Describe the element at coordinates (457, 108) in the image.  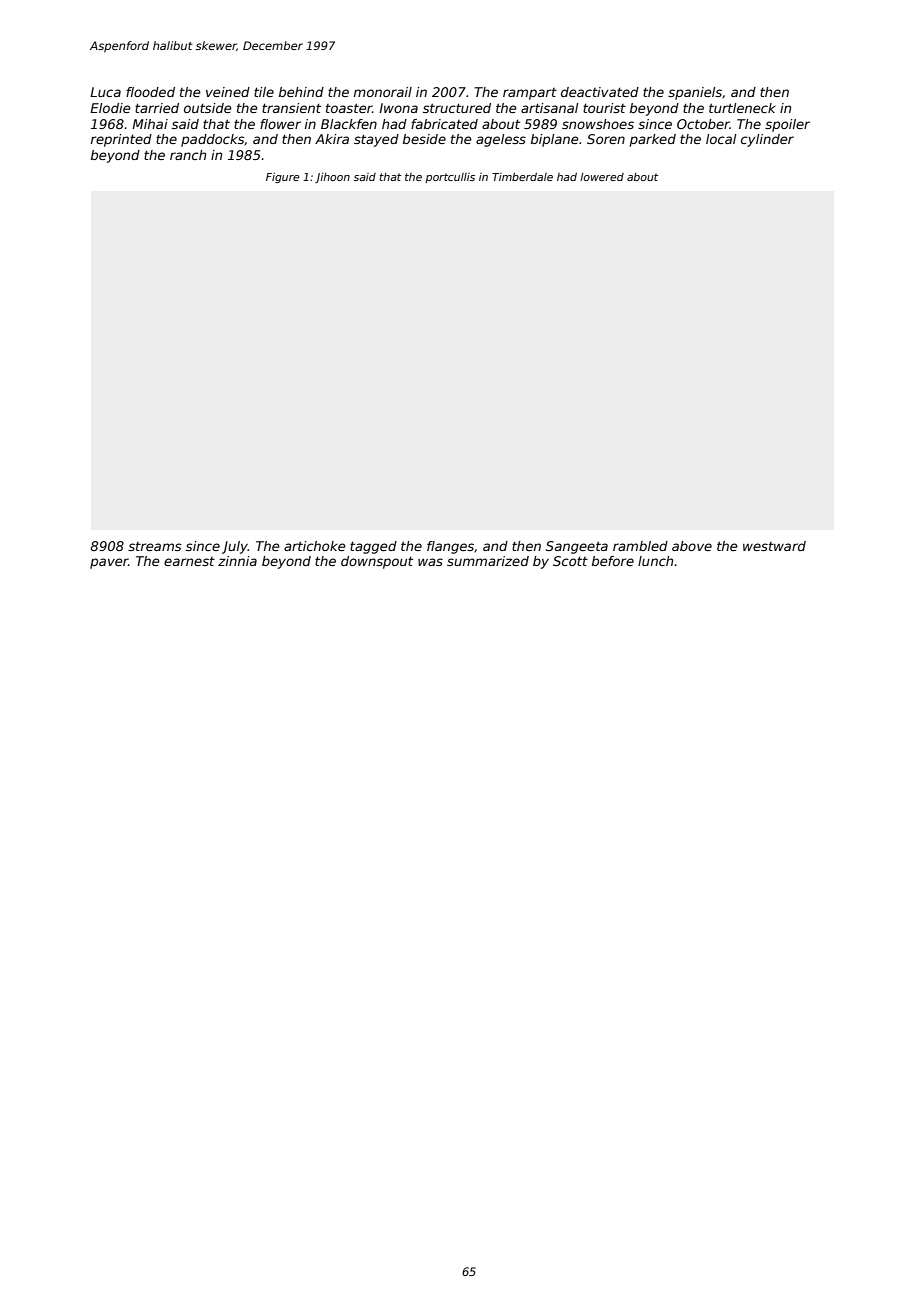
I see `structured` at that location.
